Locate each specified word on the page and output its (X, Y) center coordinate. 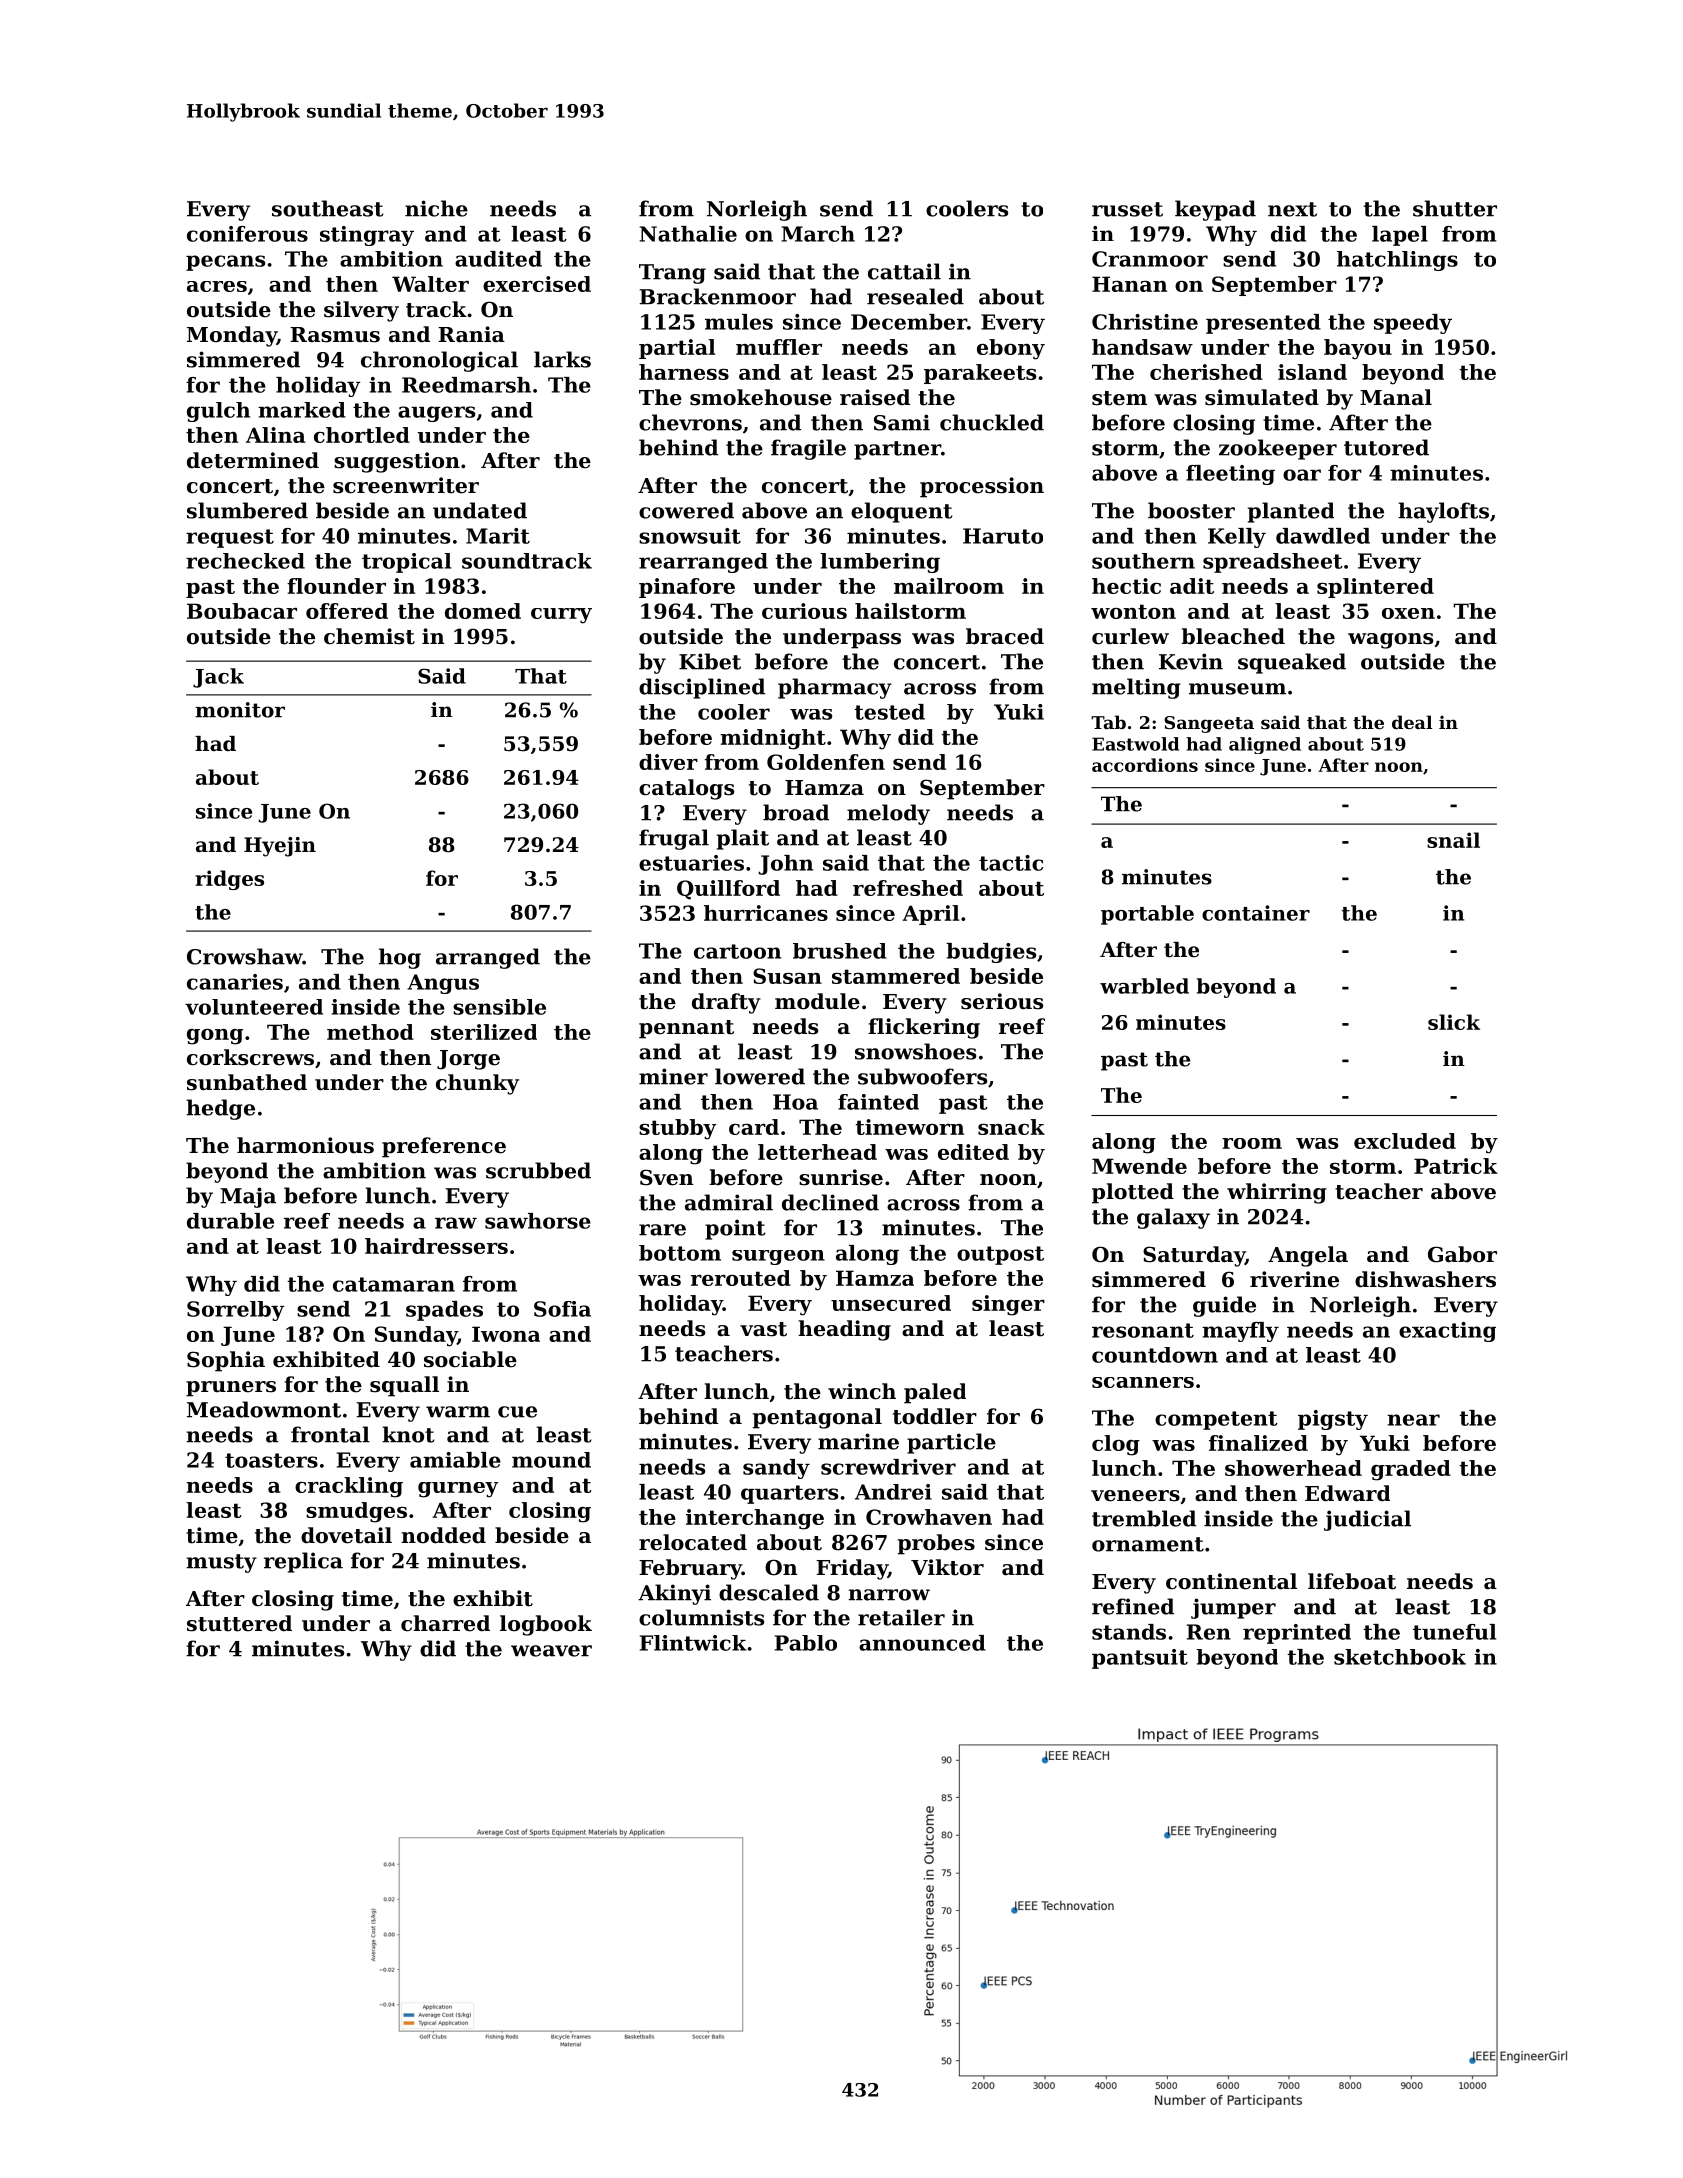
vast (763, 1329)
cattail (904, 271)
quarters (789, 1494)
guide (1224, 1306)
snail (1453, 840)
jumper (1233, 1608)
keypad (1215, 210)
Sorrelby (235, 1311)
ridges (229, 880)
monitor (240, 710)
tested (889, 712)
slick (1454, 1022)
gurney (458, 1490)
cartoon (737, 951)
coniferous (247, 234)
